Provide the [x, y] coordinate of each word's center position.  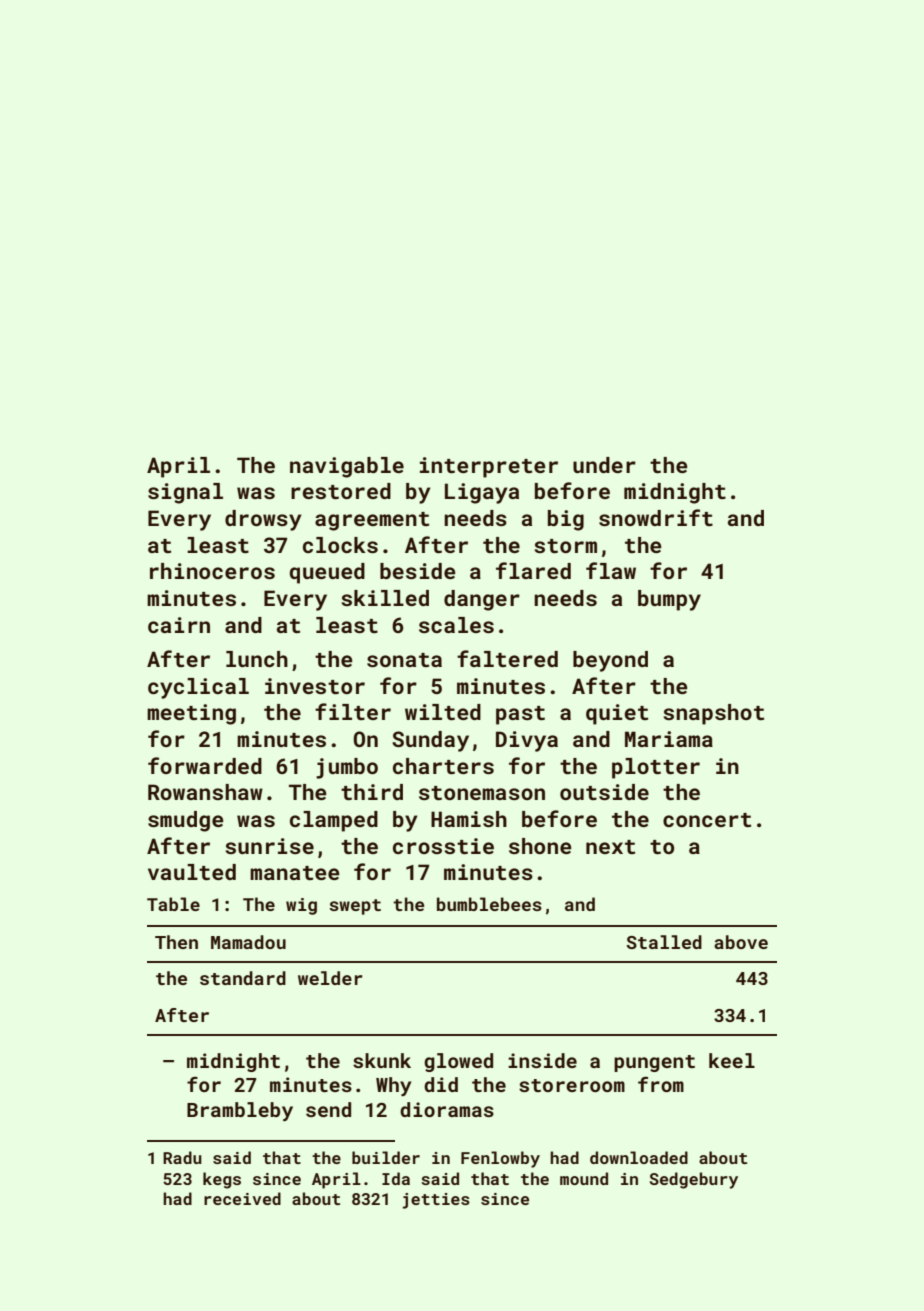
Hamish [469, 819]
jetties [436, 1201]
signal [185, 493]
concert [707, 820]
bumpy [669, 600]
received [242, 1198]
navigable [347, 467]
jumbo [347, 768]
